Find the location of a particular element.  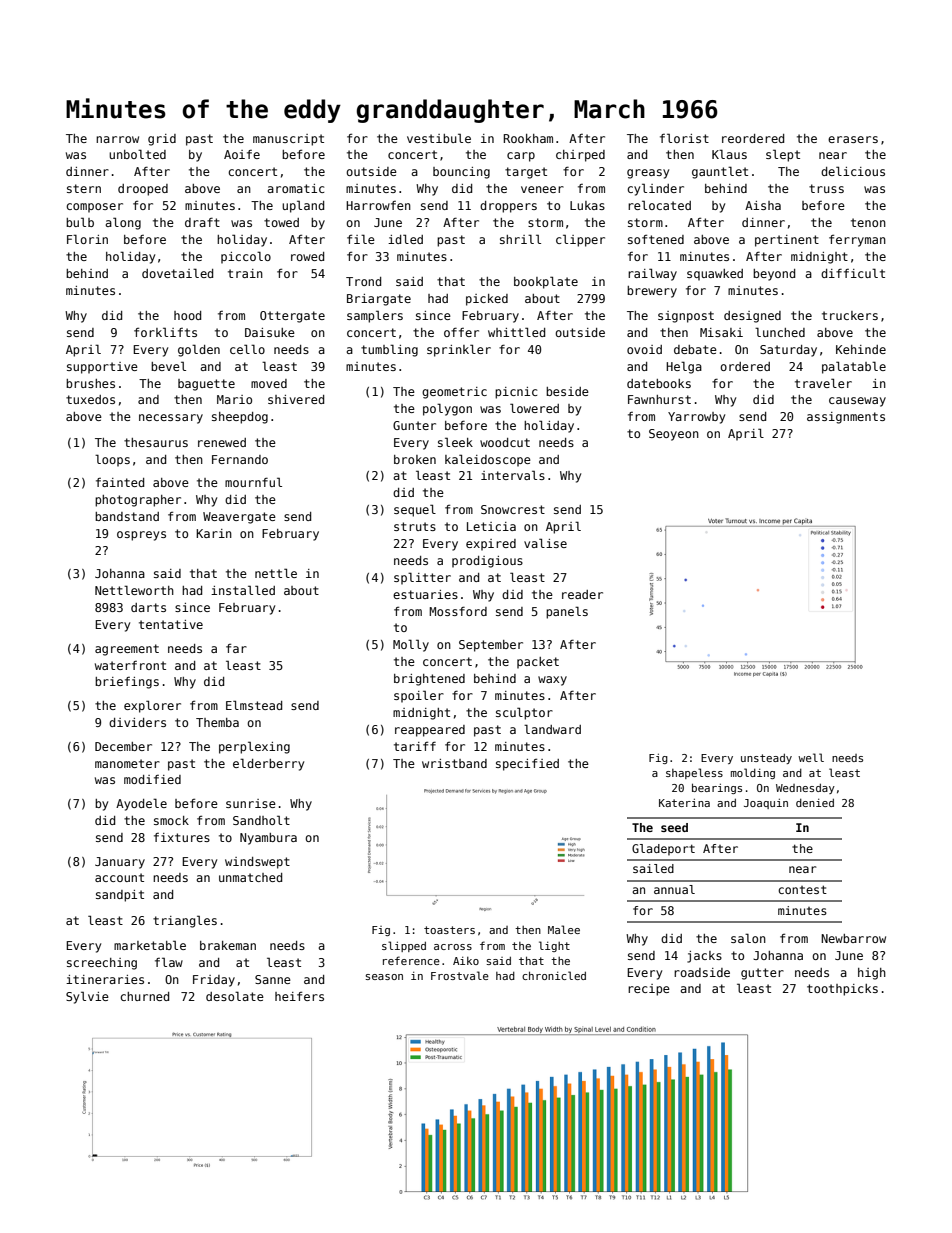

tuxedos is located at coordinates (90, 399).
